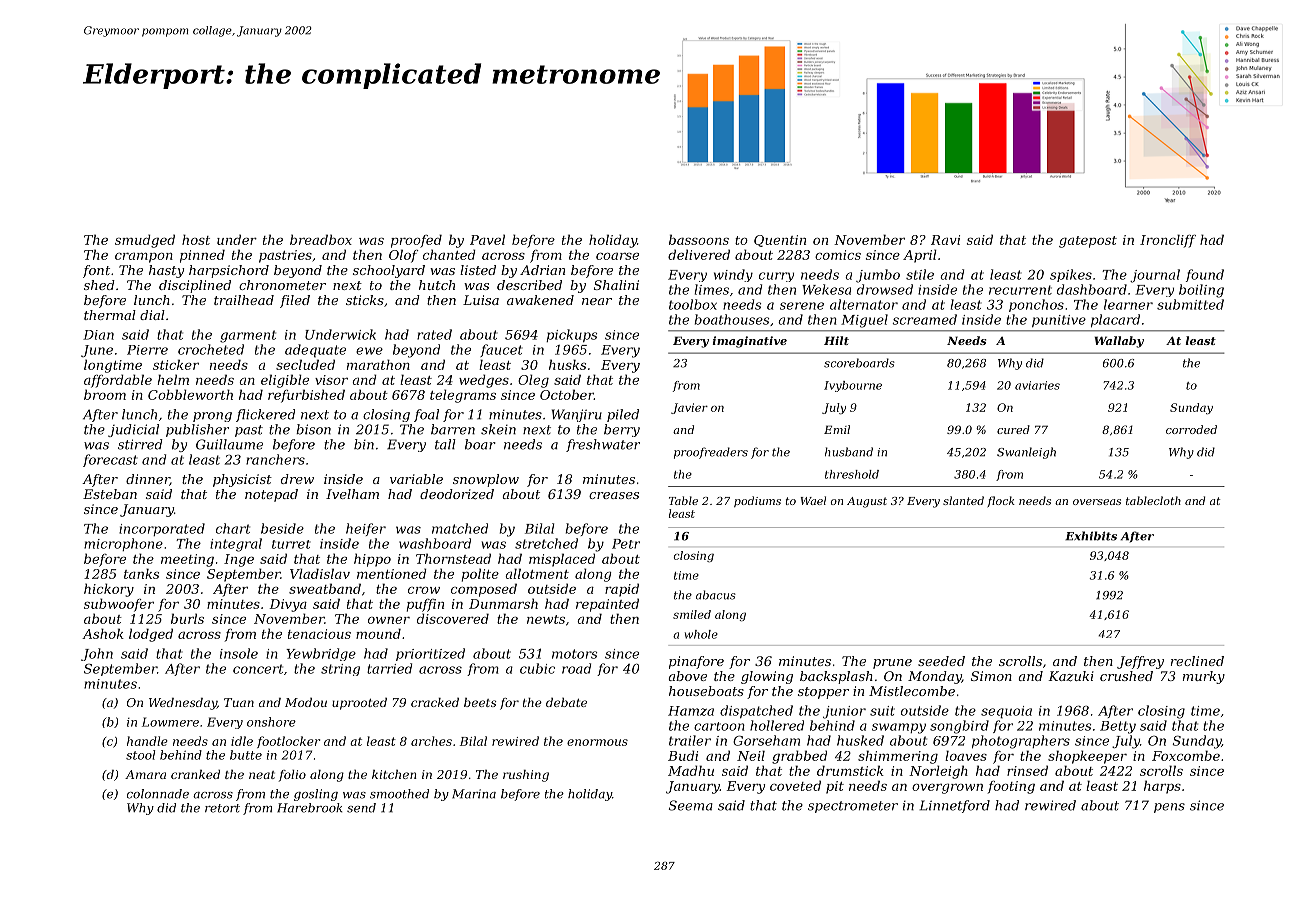  What do you see at coordinates (780, 241) in the screenshot?
I see `Quentin` at bounding box center [780, 241].
